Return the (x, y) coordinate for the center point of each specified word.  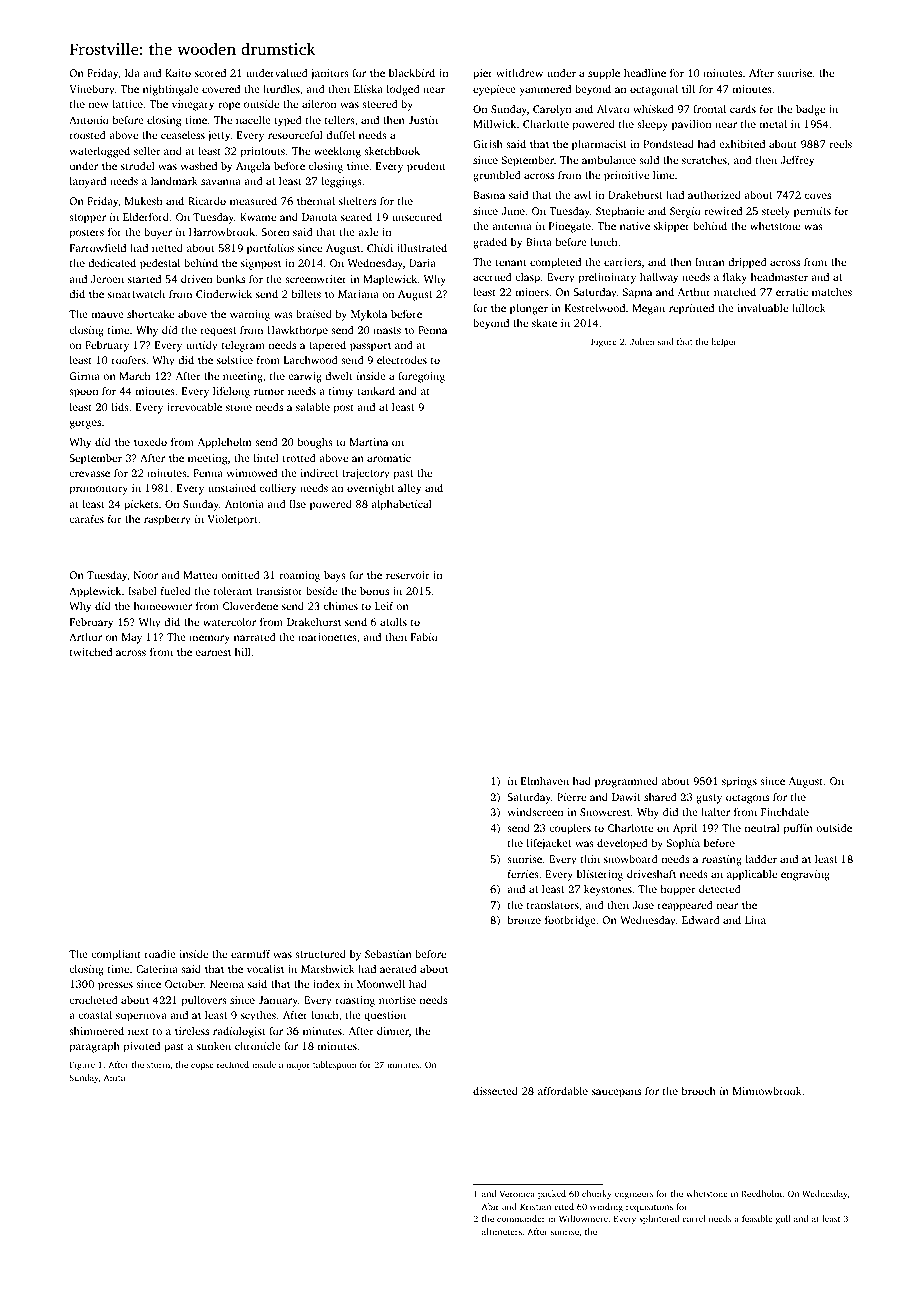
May (132, 638)
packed (552, 1194)
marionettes (327, 637)
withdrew (519, 73)
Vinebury (92, 90)
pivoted (142, 1047)
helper (724, 342)
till (688, 89)
